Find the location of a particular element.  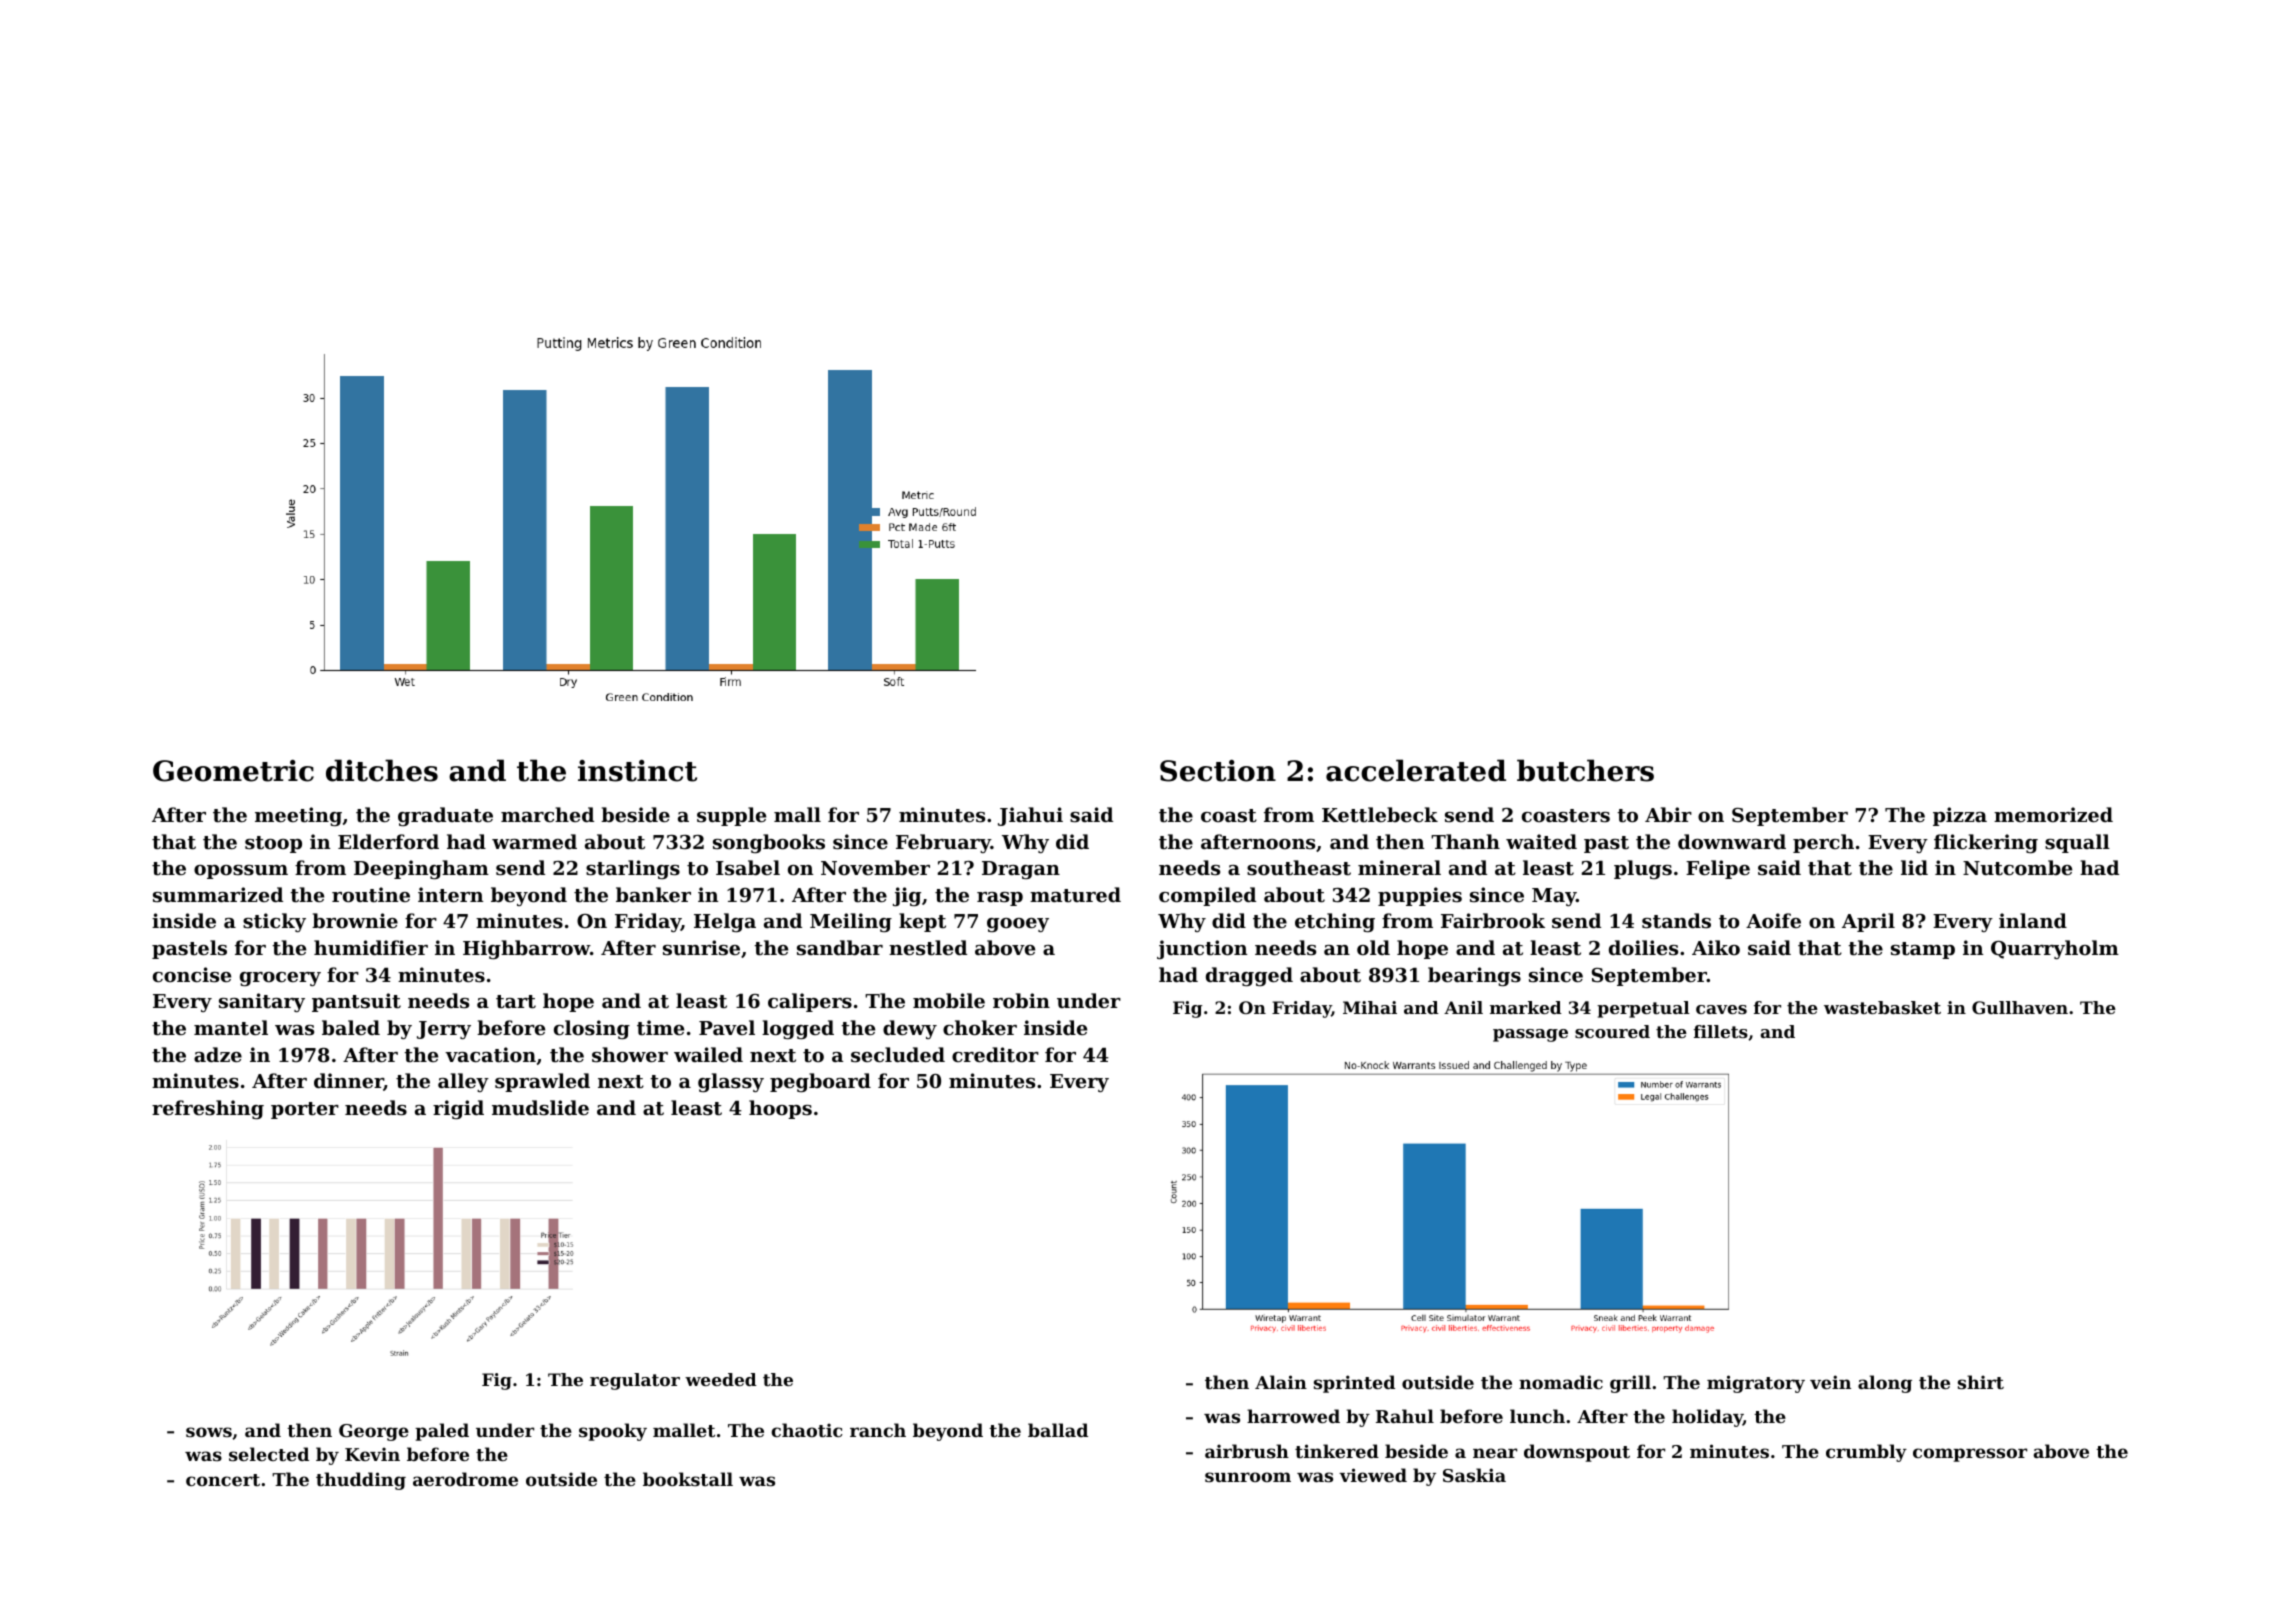

butchers is located at coordinates (1585, 770).
